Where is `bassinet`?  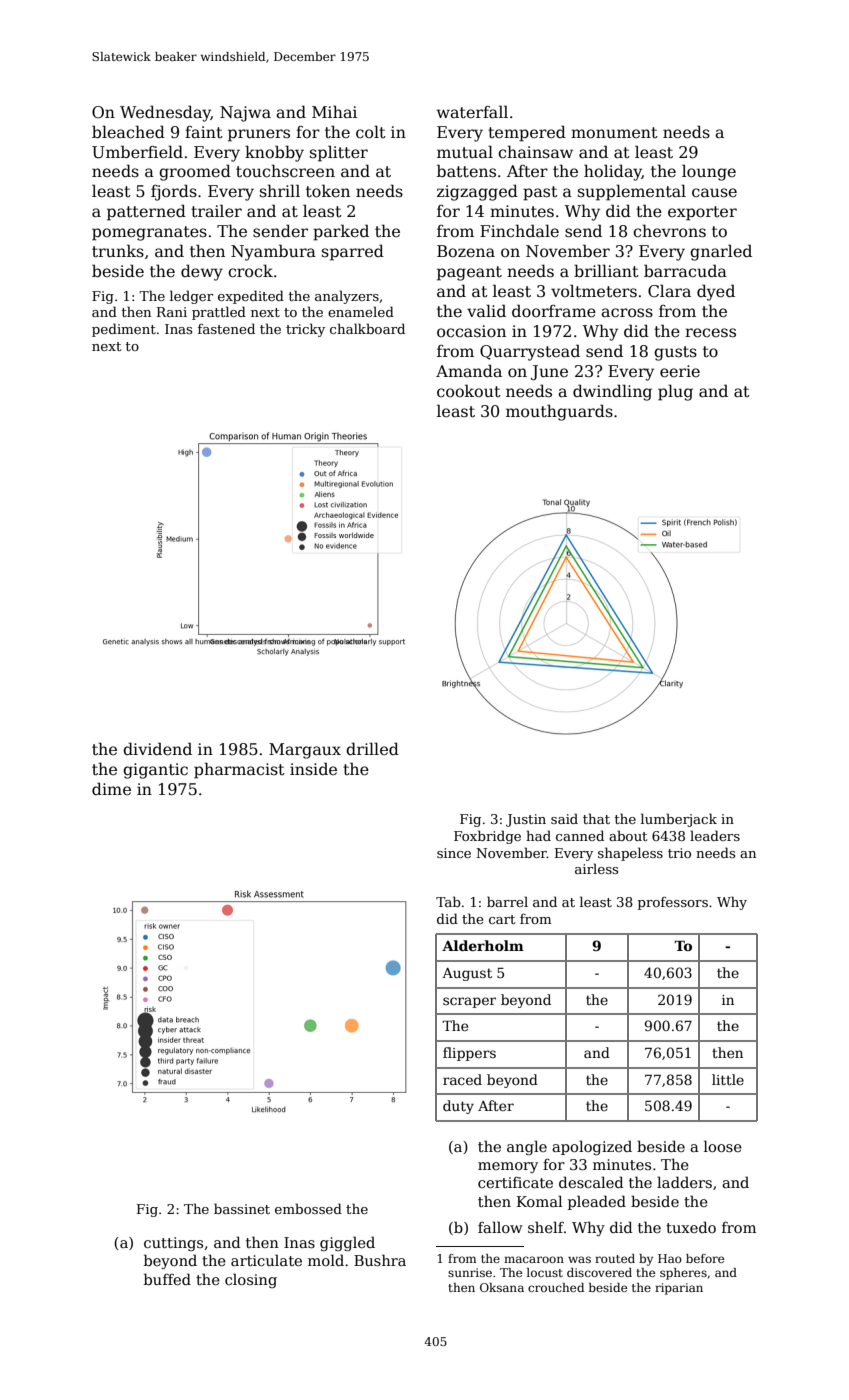
bassinet is located at coordinates (242, 1208).
